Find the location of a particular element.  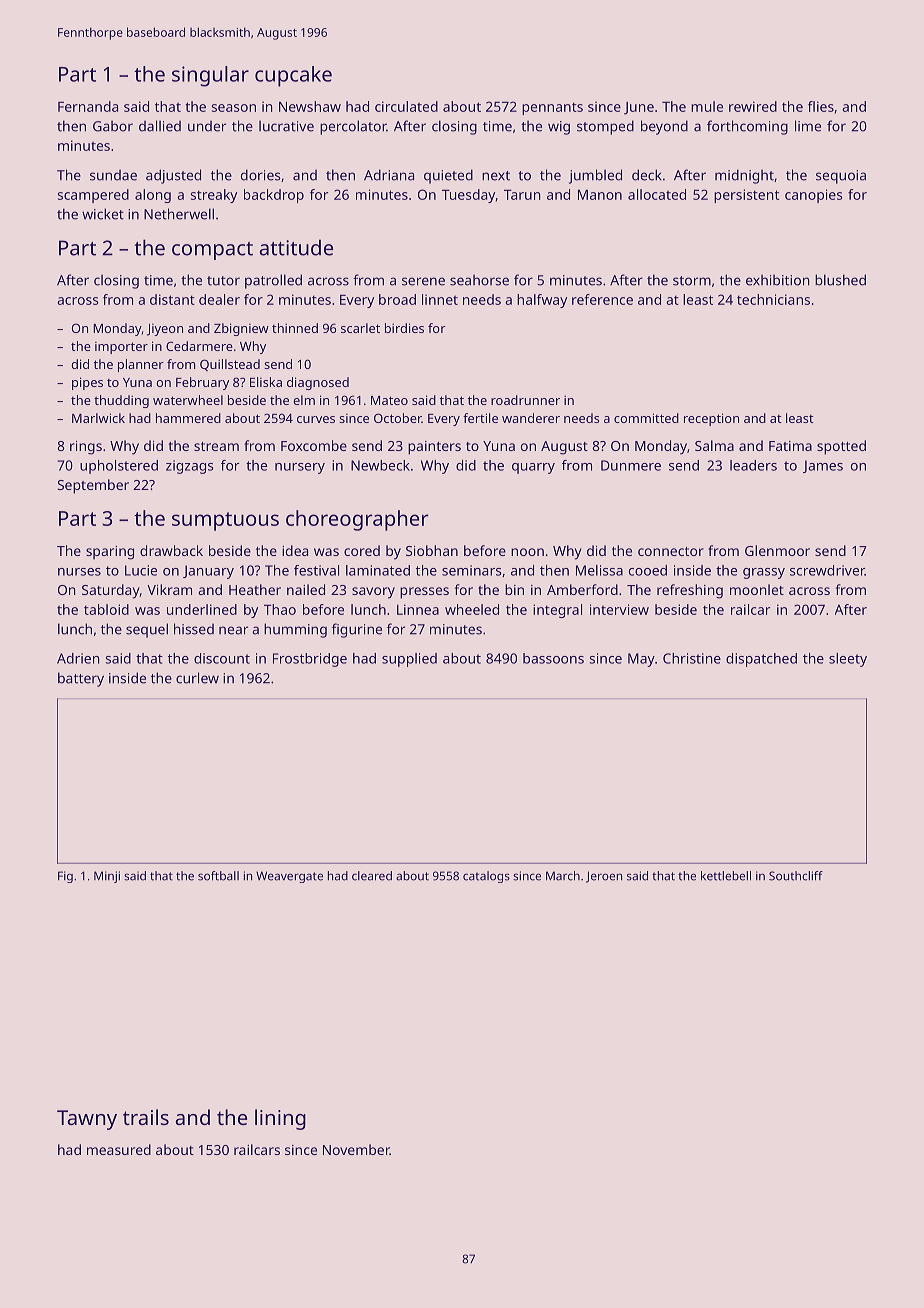

November is located at coordinates (356, 1149).
